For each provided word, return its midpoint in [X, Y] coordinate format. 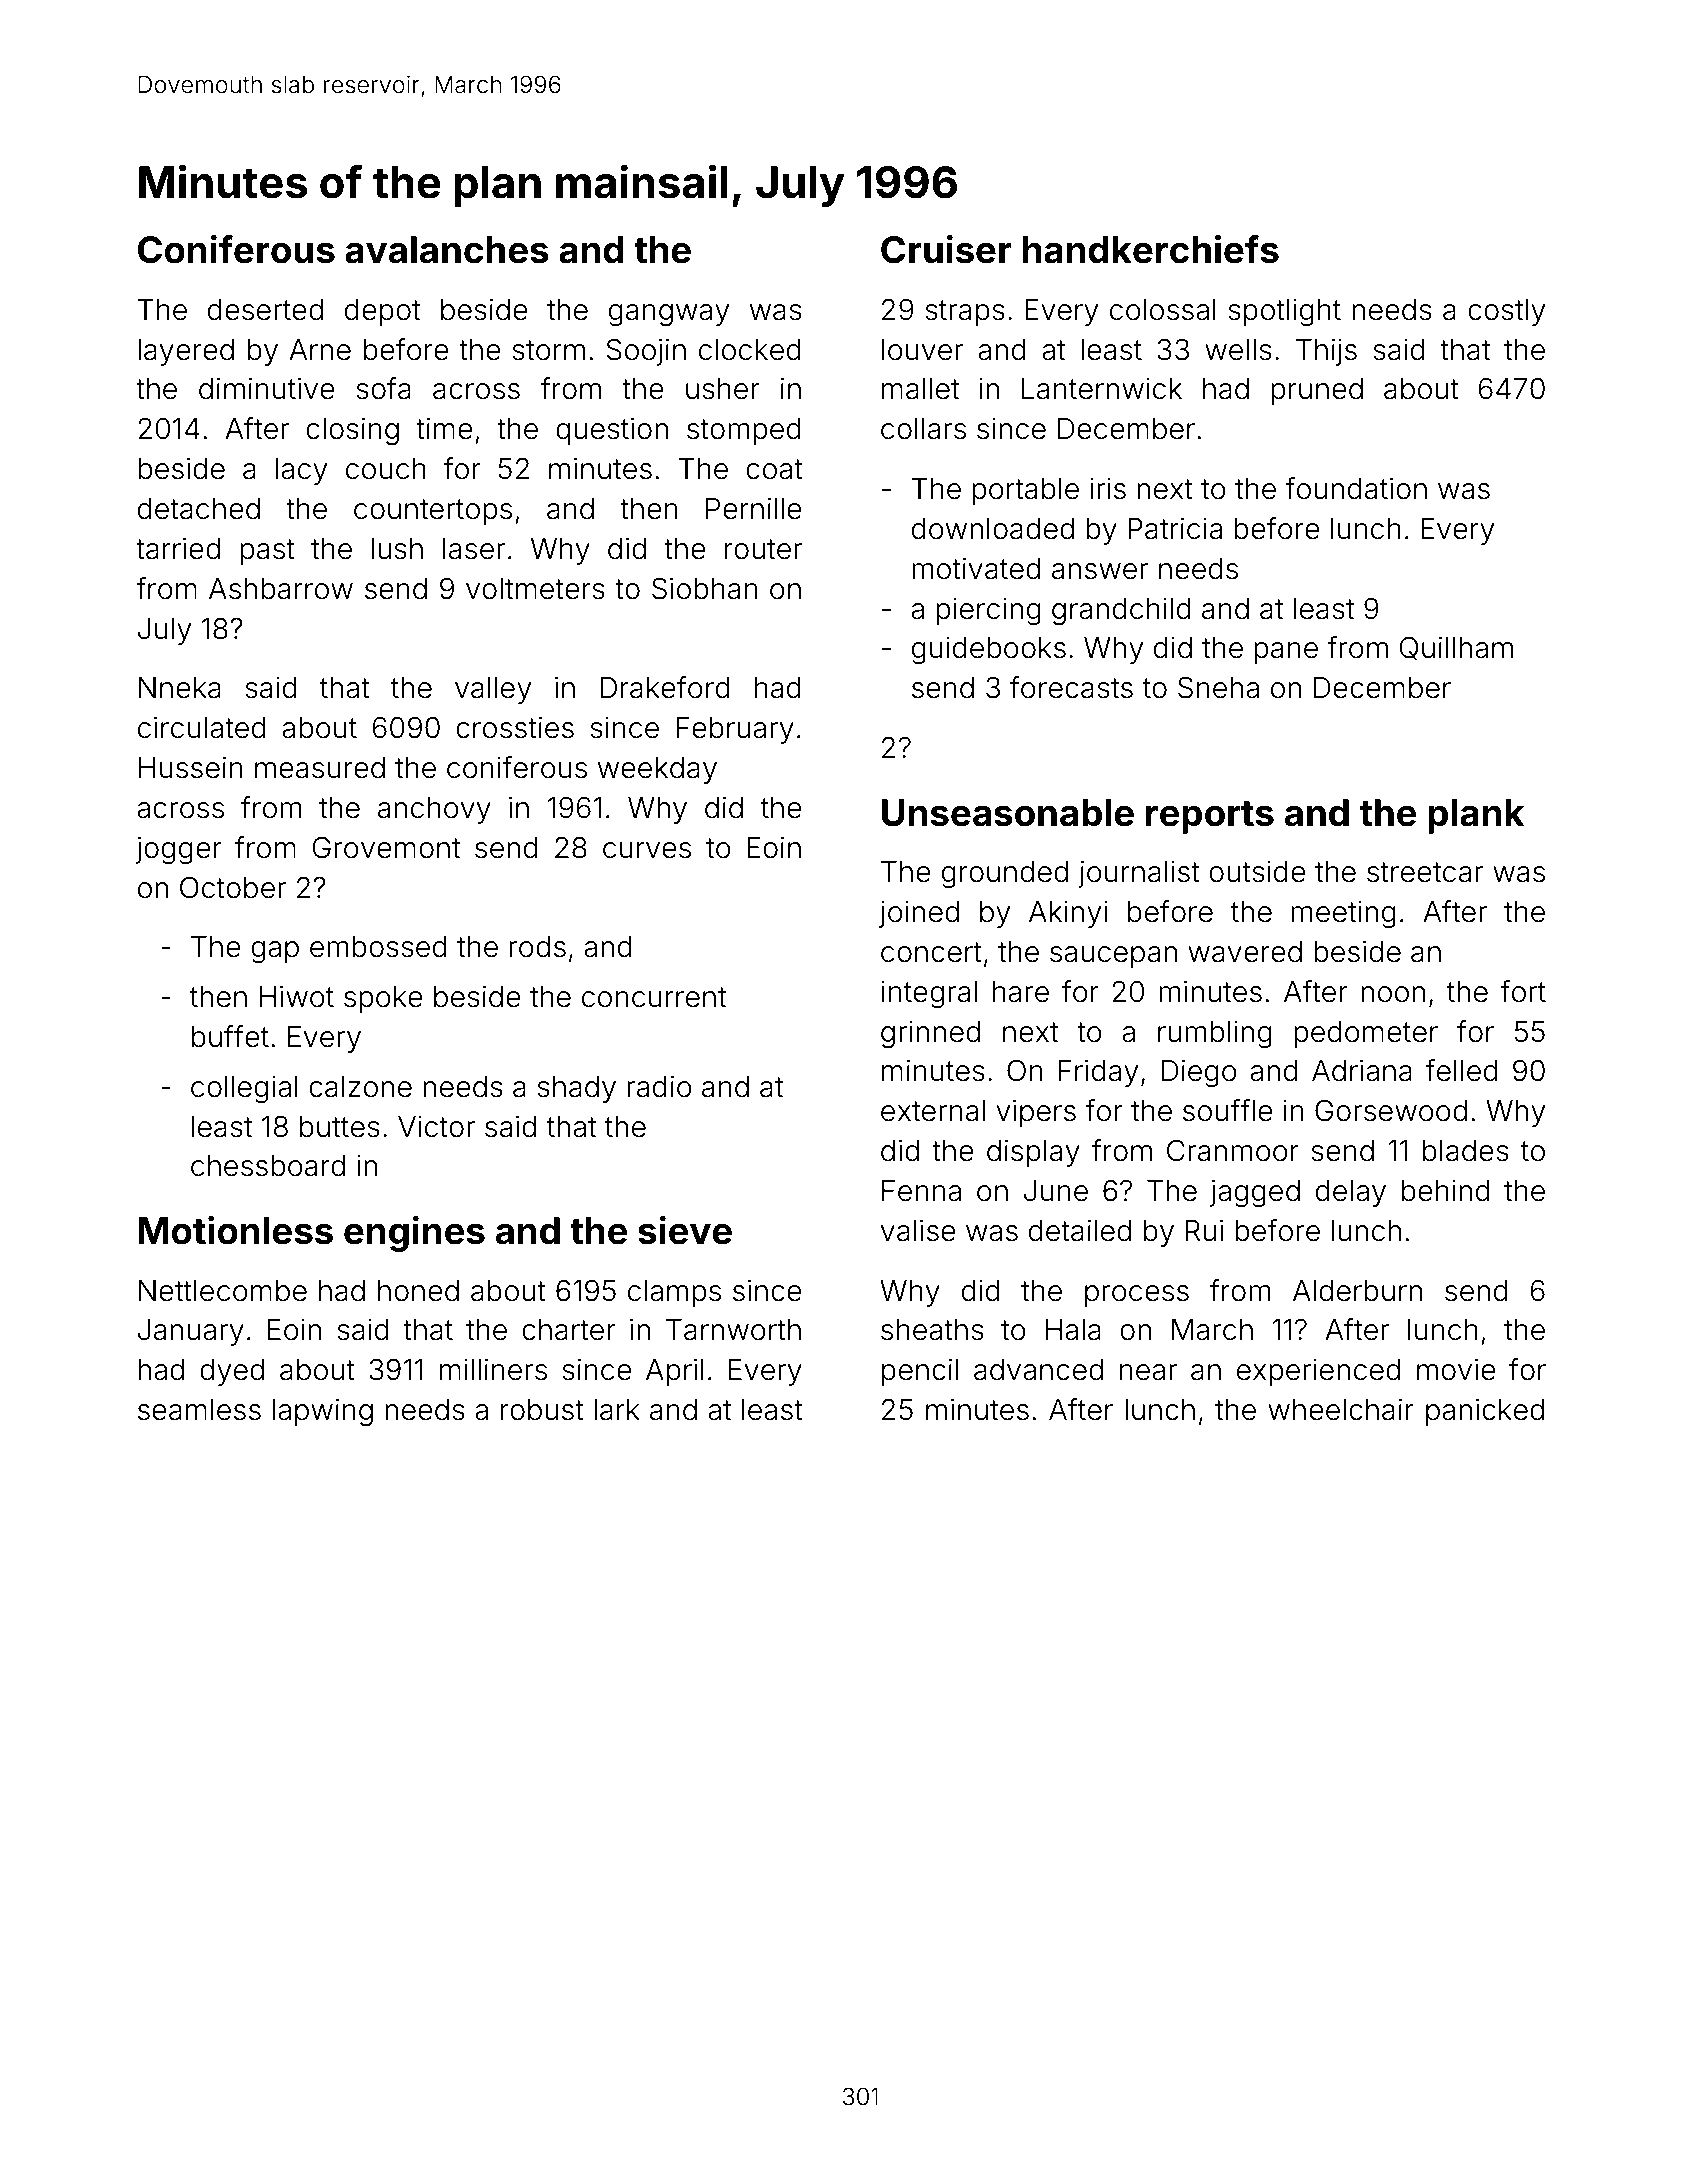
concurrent [654, 997]
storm [548, 350]
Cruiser [946, 249]
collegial [244, 1090]
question [612, 431]
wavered [1245, 952]
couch [386, 469]
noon [1393, 994]
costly [1507, 312]
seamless [199, 1410]
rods [537, 947]
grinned [930, 1034]
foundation [1356, 488]
